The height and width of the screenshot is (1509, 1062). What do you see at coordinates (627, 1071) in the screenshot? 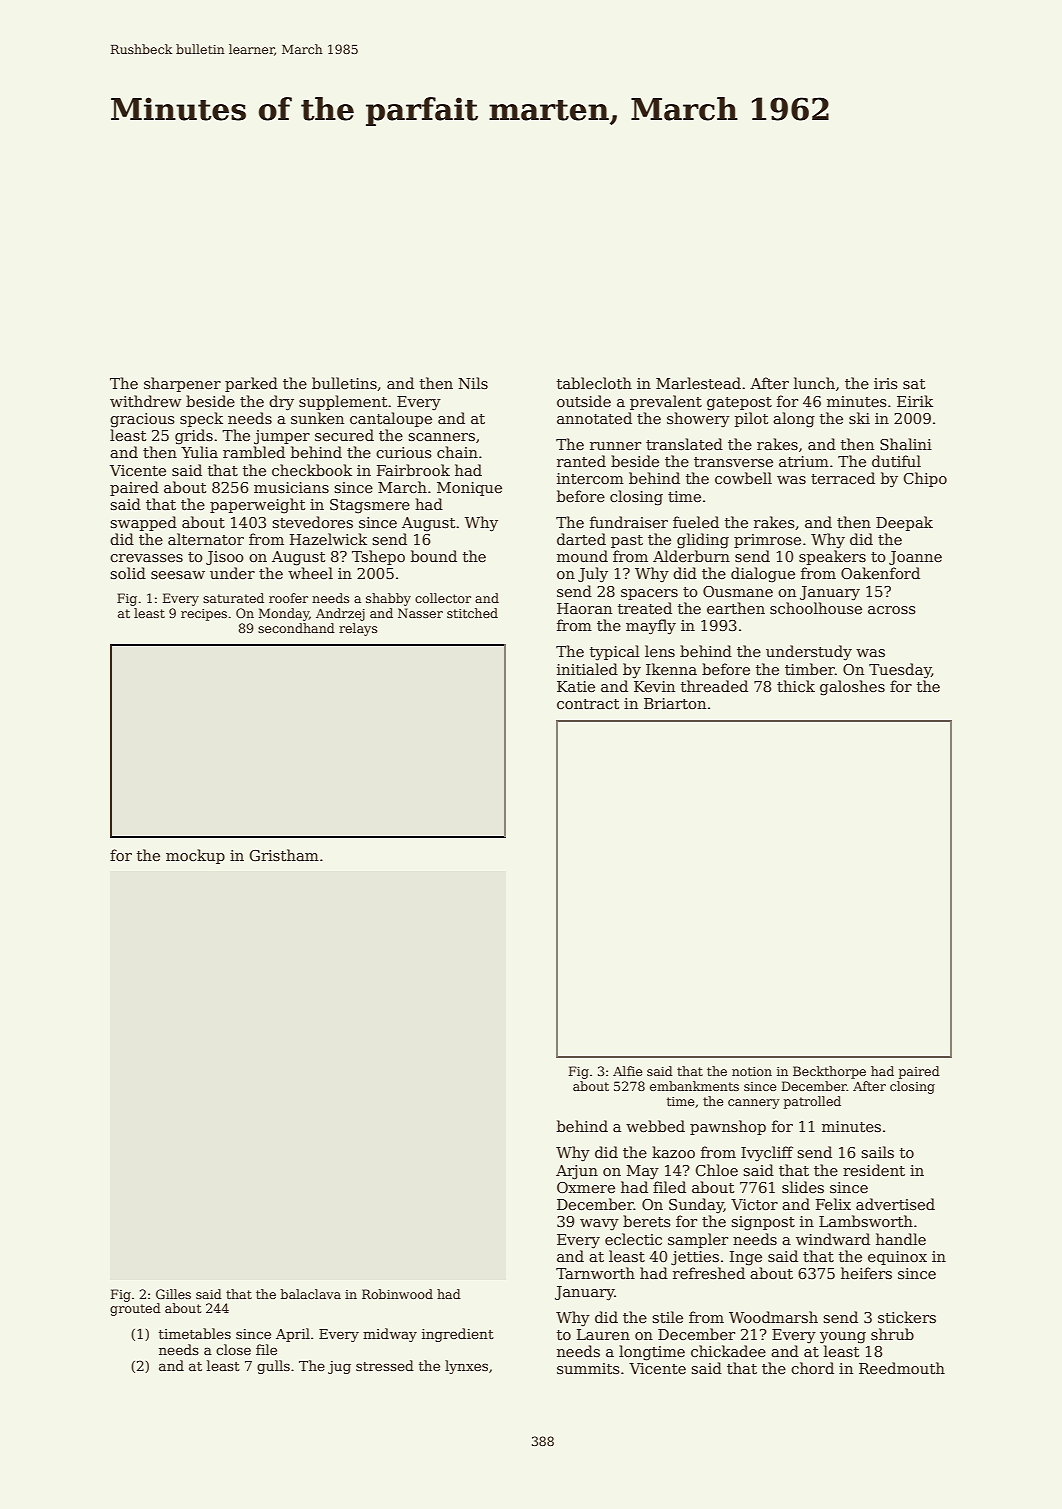
I see `Alfie` at bounding box center [627, 1071].
